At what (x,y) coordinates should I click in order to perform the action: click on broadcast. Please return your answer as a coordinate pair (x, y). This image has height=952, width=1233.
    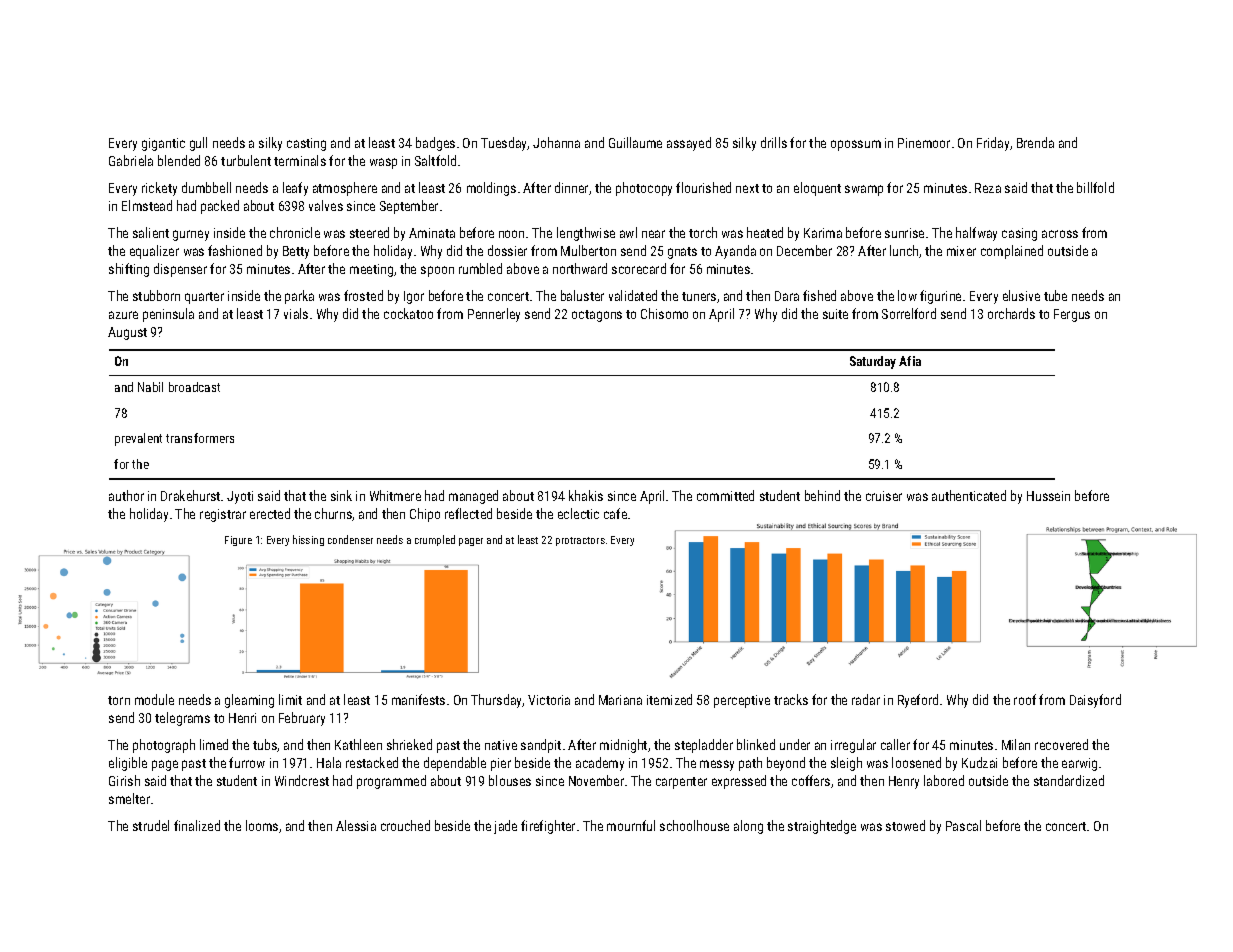
    Looking at the image, I should click on (194, 387).
